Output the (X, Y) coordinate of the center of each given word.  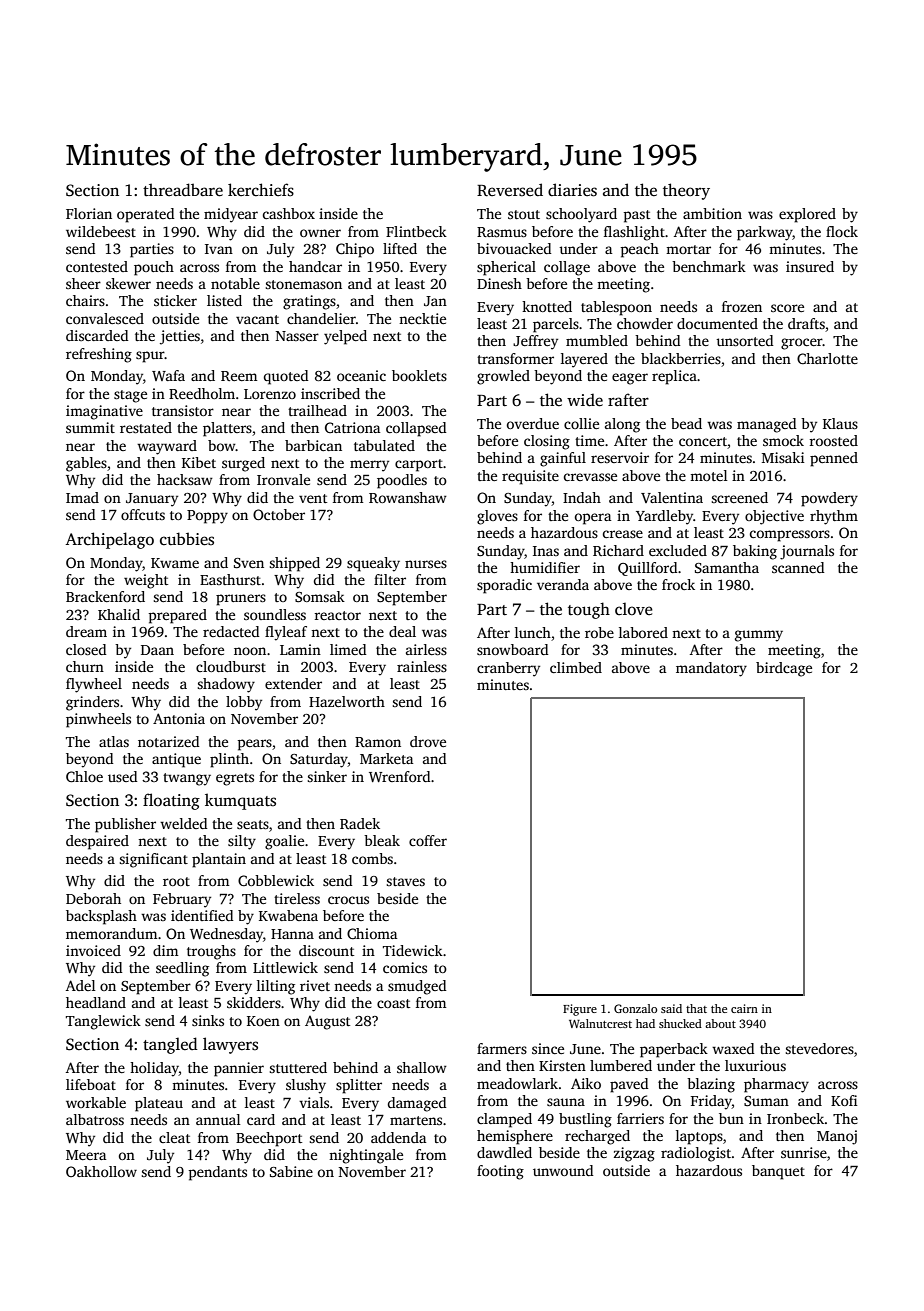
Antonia (179, 718)
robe (599, 632)
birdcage (784, 669)
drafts (806, 323)
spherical (506, 268)
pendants (218, 1173)
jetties (180, 337)
